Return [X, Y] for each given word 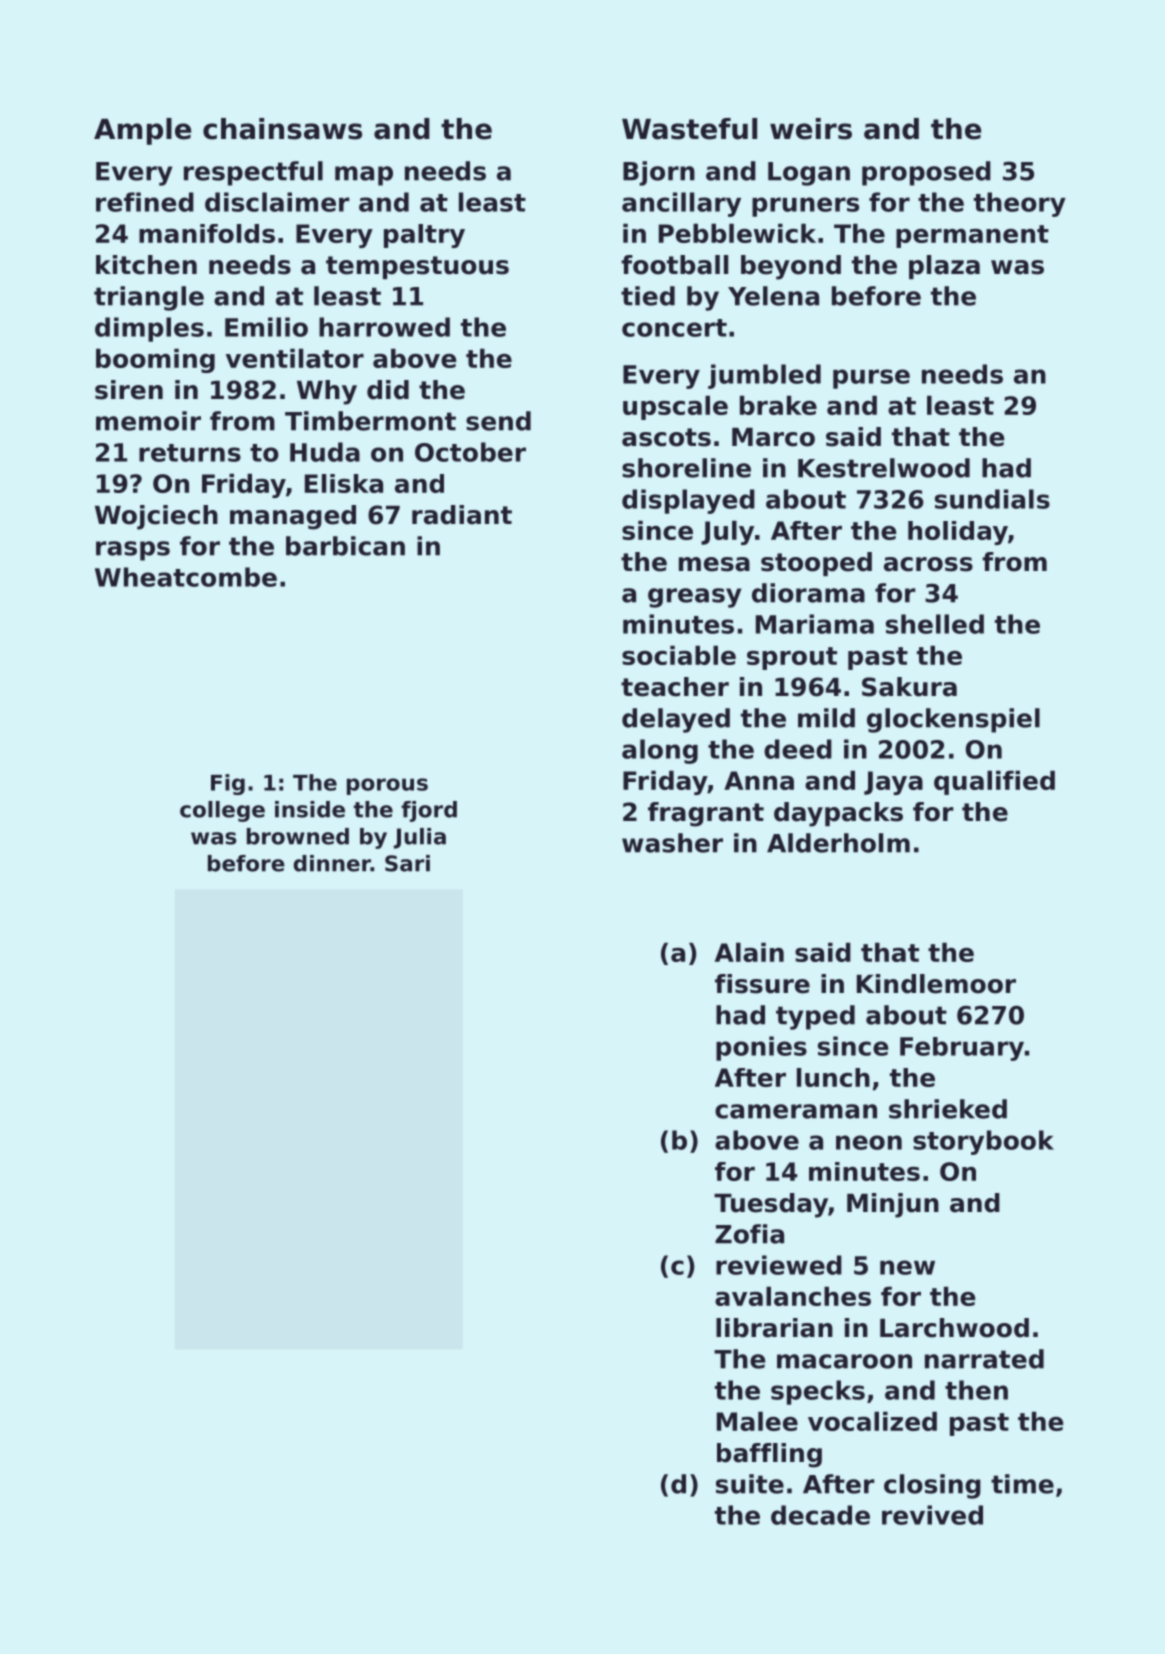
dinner [332, 863]
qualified [994, 782]
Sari [407, 863]
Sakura [909, 687]
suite [750, 1484]
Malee [757, 1421]
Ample [142, 131]
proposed [926, 173]
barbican [345, 546]
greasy [694, 598]
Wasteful [689, 129]
